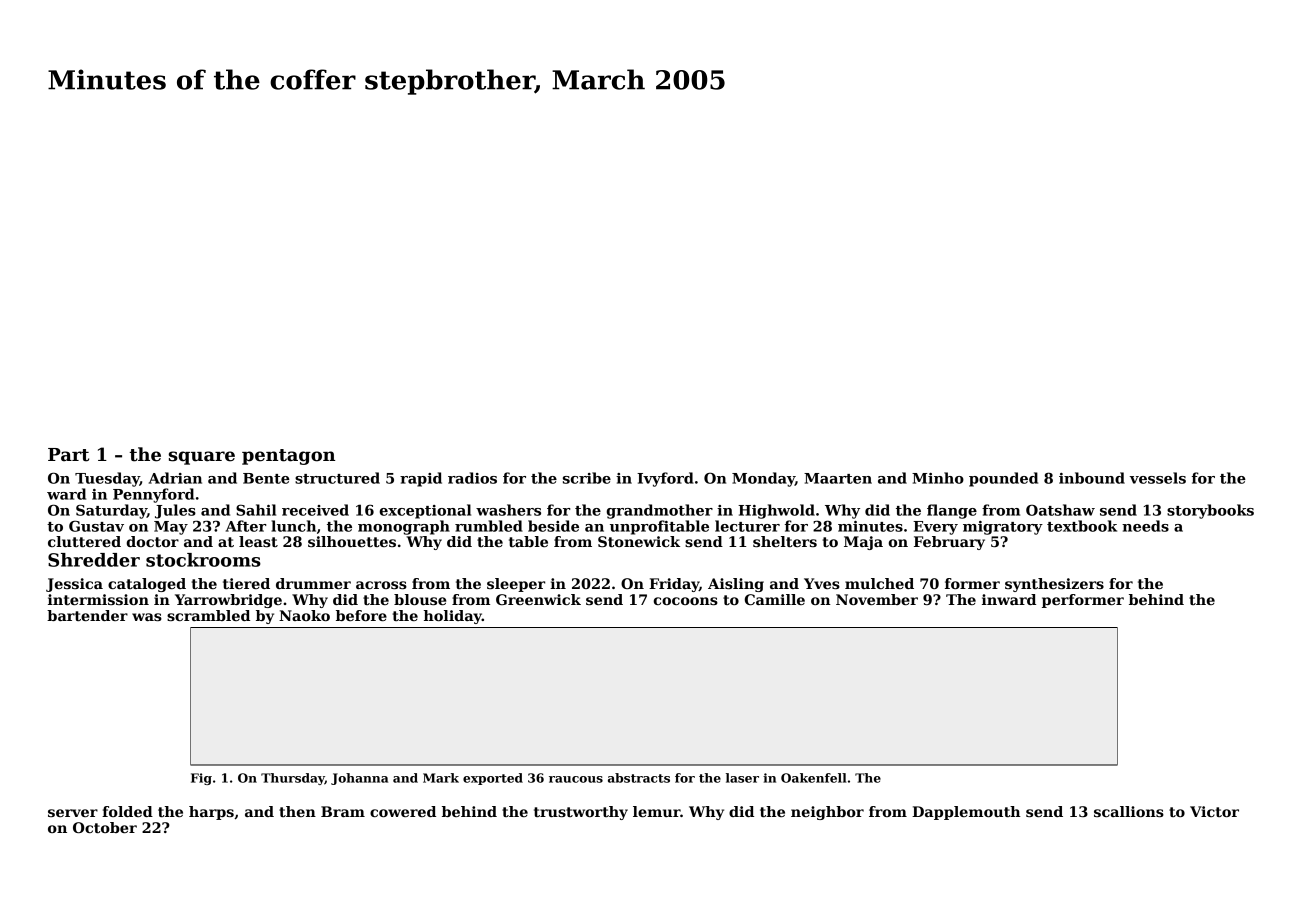  Describe the element at coordinates (201, 779) in the image. I see `Fig` at that location.
